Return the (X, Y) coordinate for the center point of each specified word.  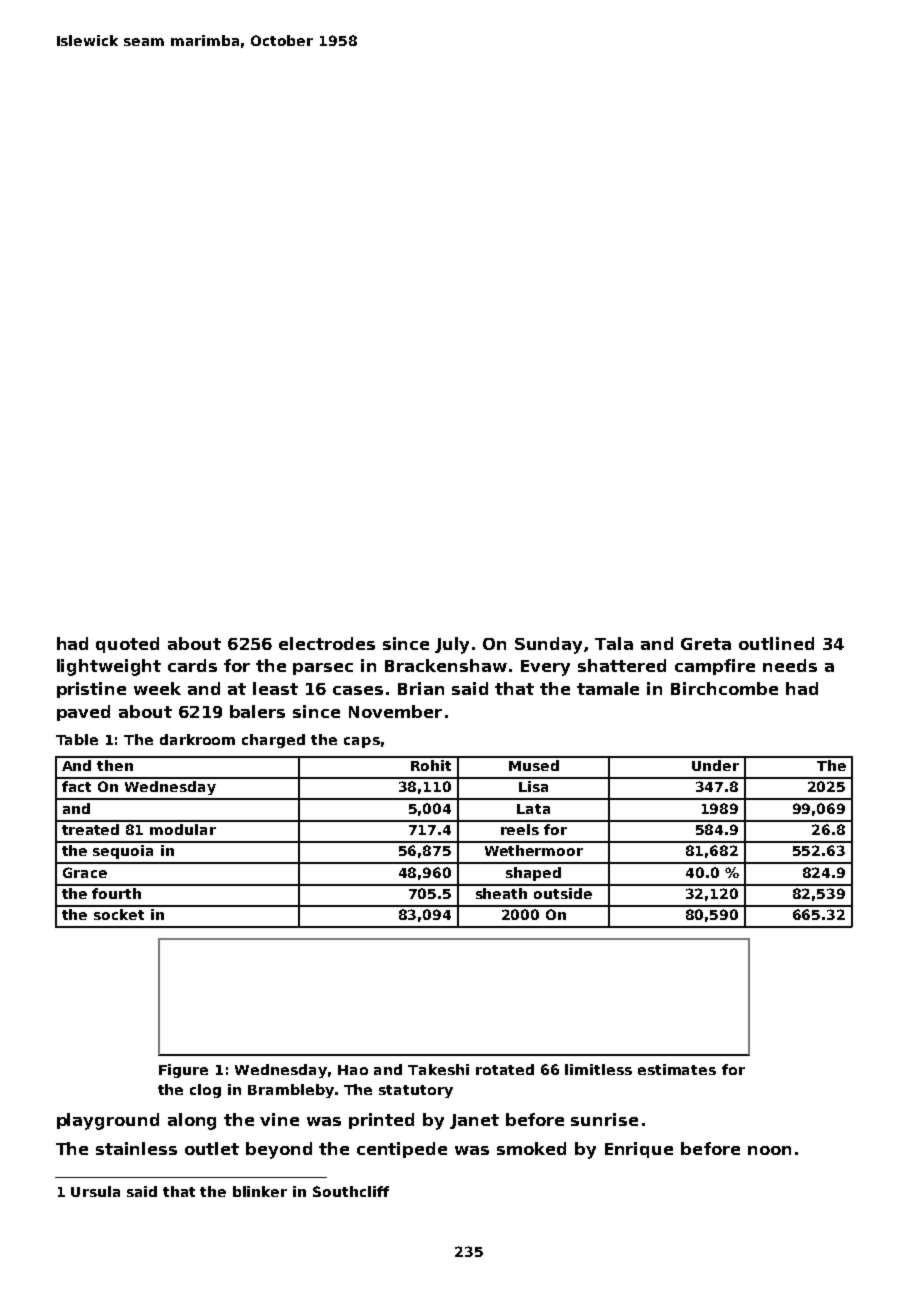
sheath (501, 893)
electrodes (327, 643)
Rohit (431, 765)
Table (77, 739)
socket (119, 914)
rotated (505, 1069)
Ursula (95, 1191)
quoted (127, 645)
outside (563, 893)
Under (715, 765)
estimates (677, 1069)
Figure (183, 1071)
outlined (776, 643)
